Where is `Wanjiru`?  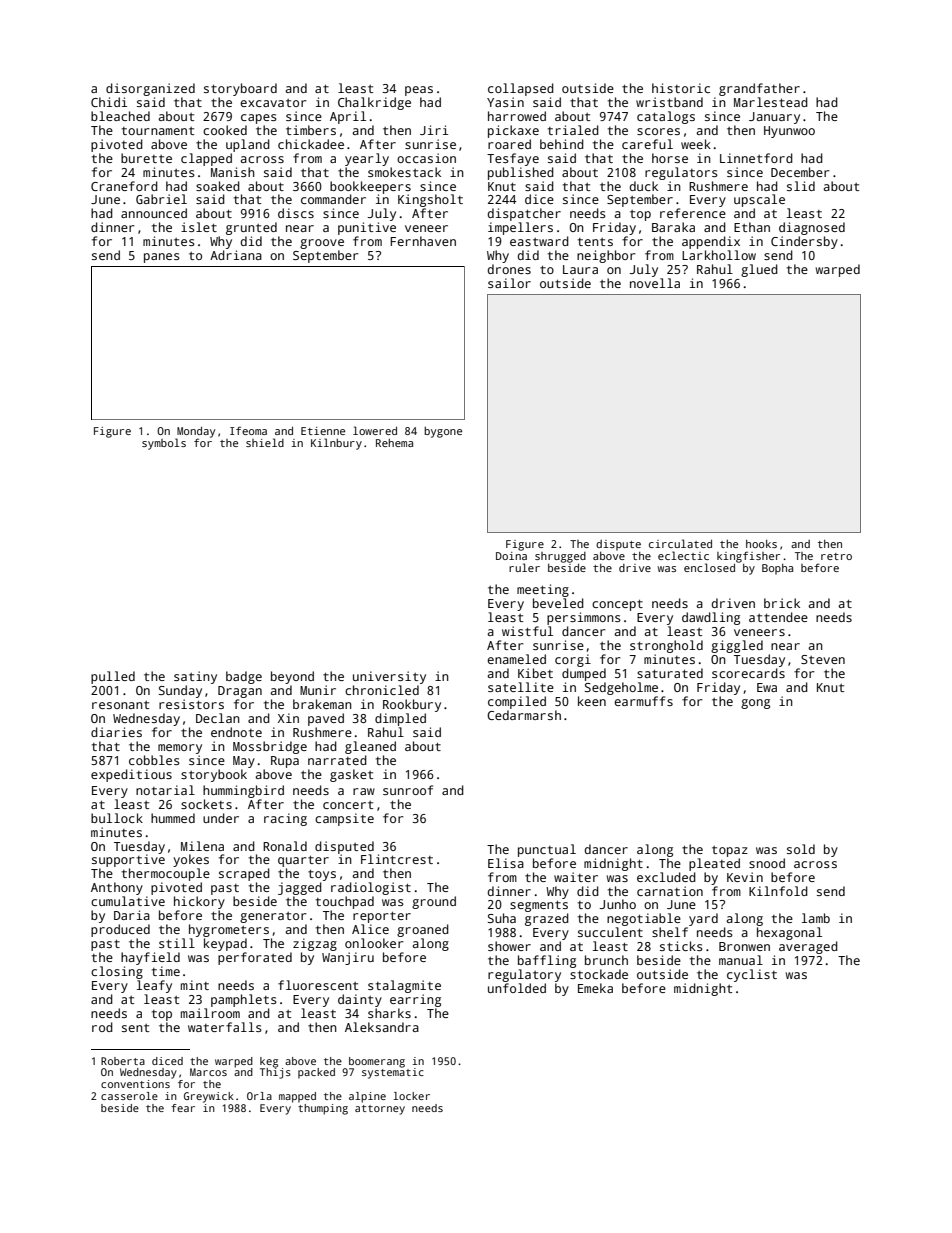 Wanjiru is located at coordinates (348, 958).
